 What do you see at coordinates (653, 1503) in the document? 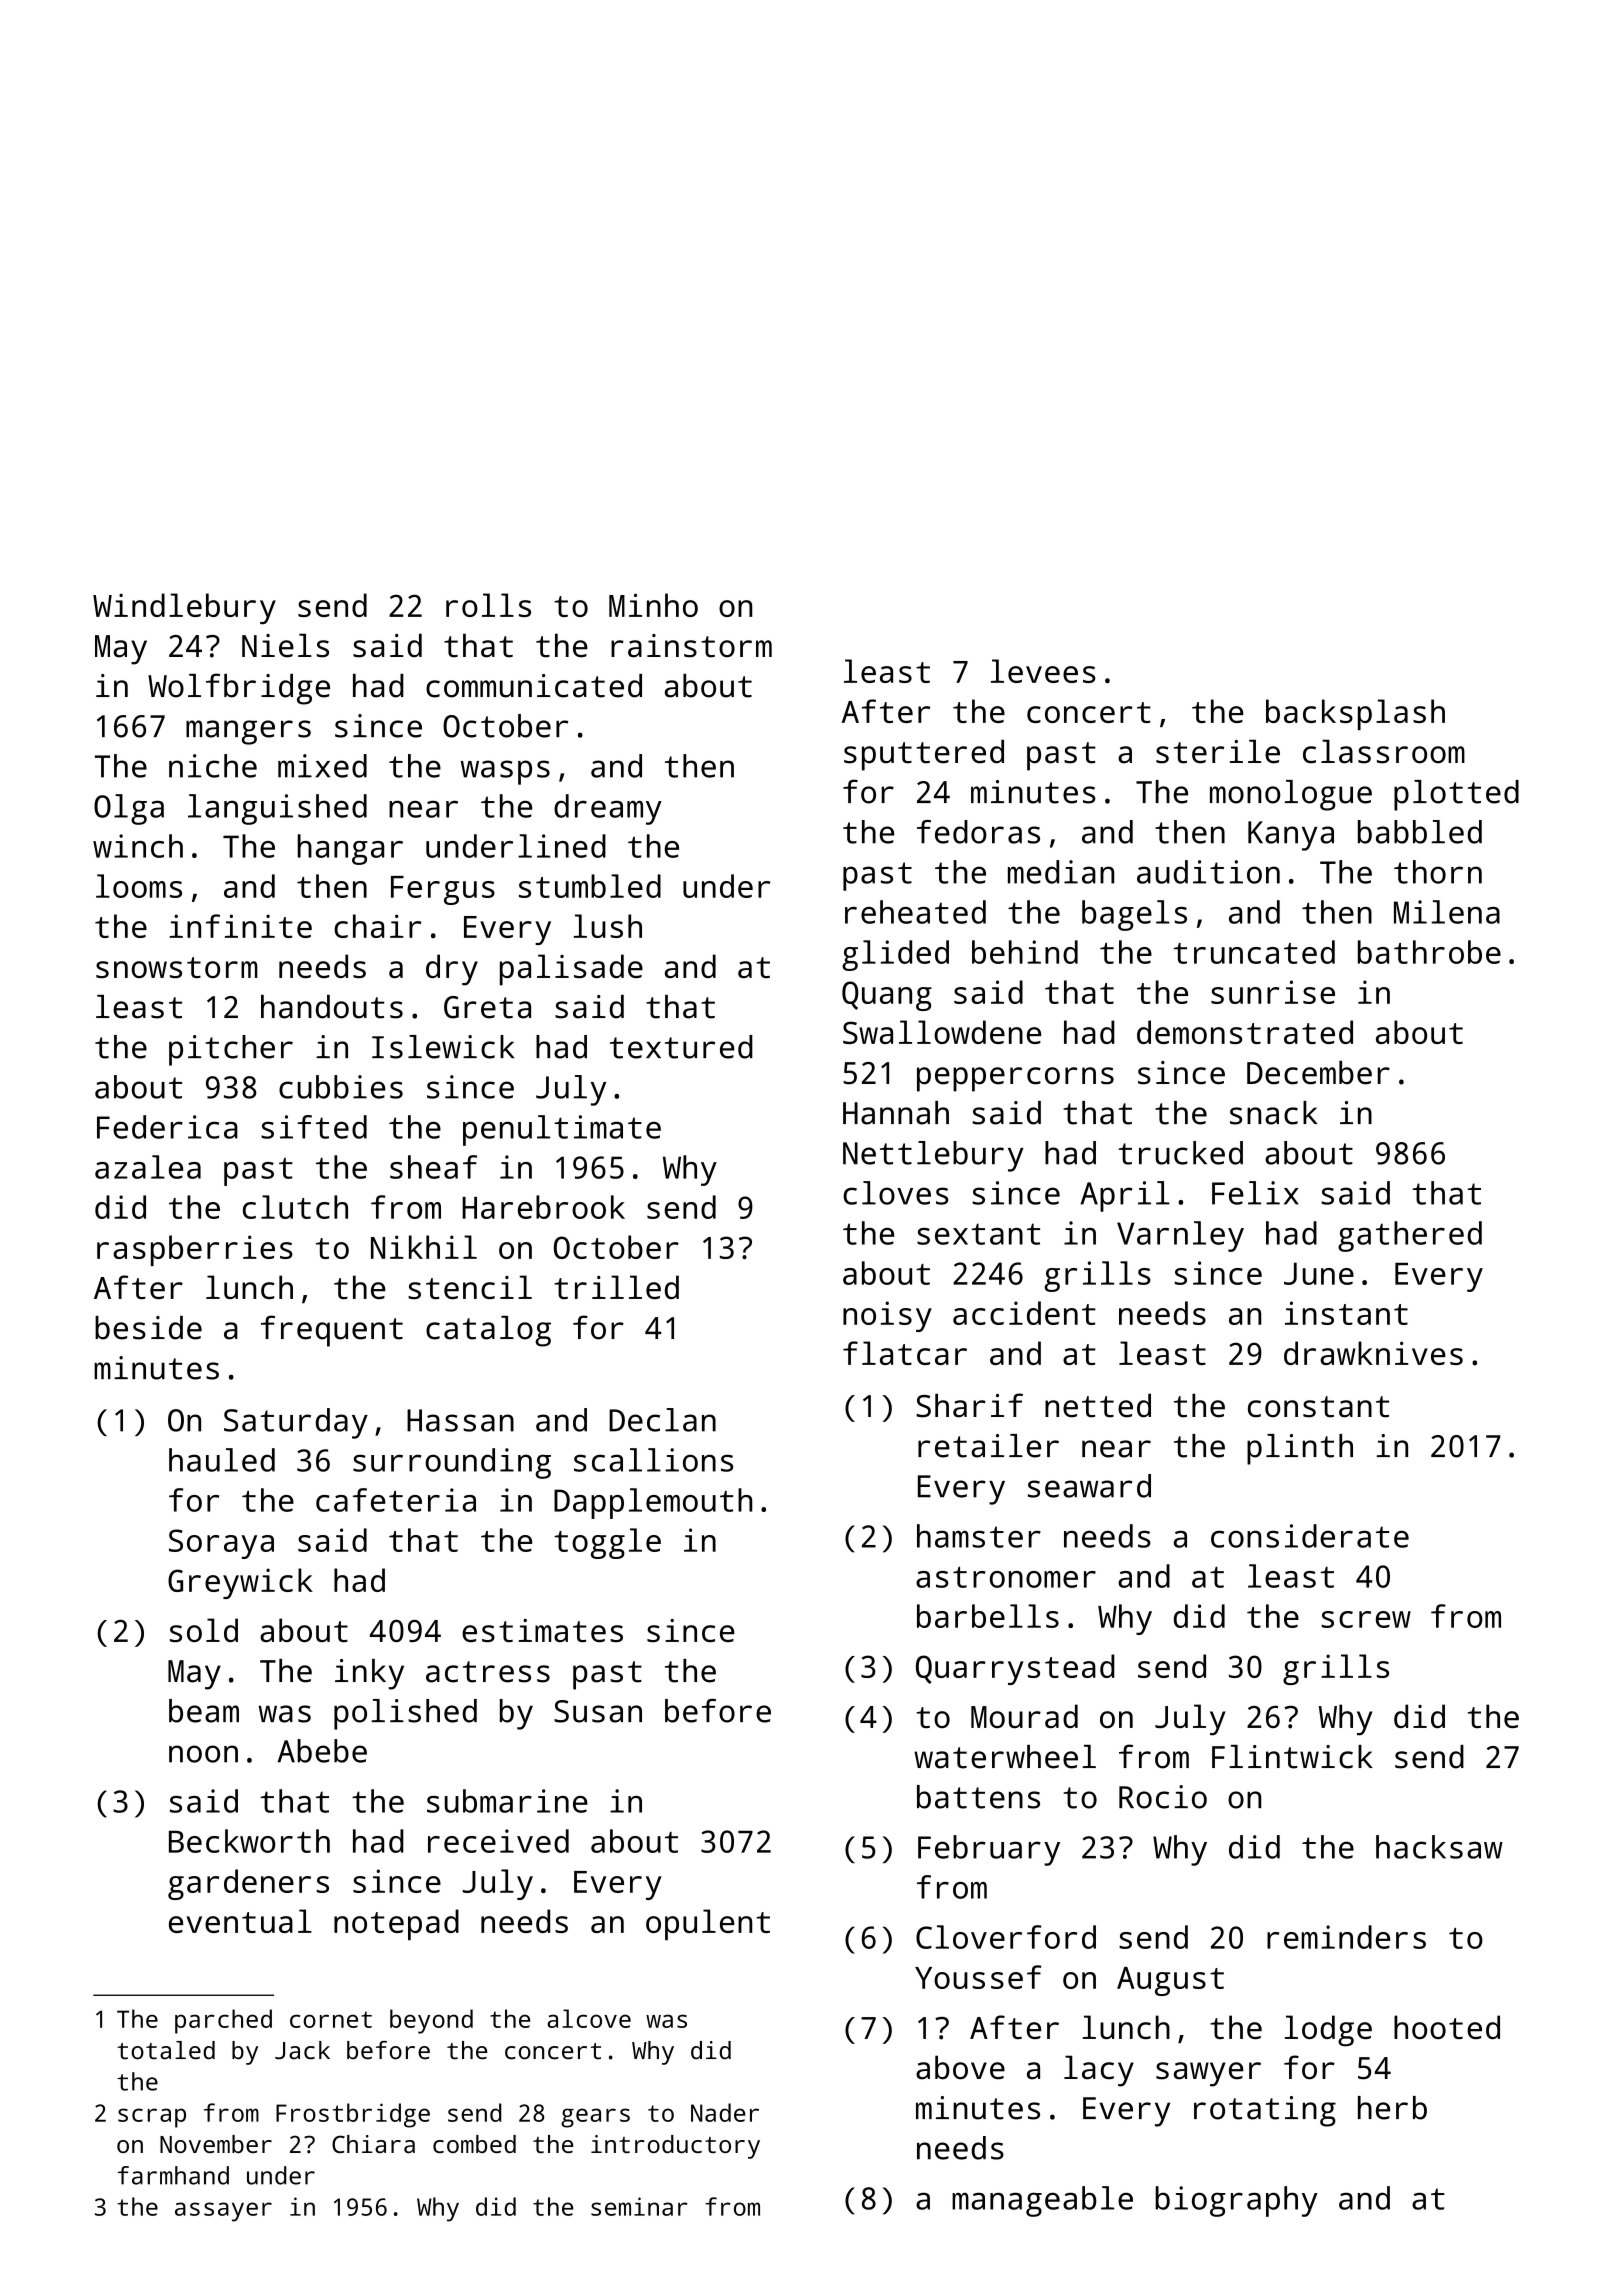
I see `Dapplemouth` at bounding box center [653, 1503].
